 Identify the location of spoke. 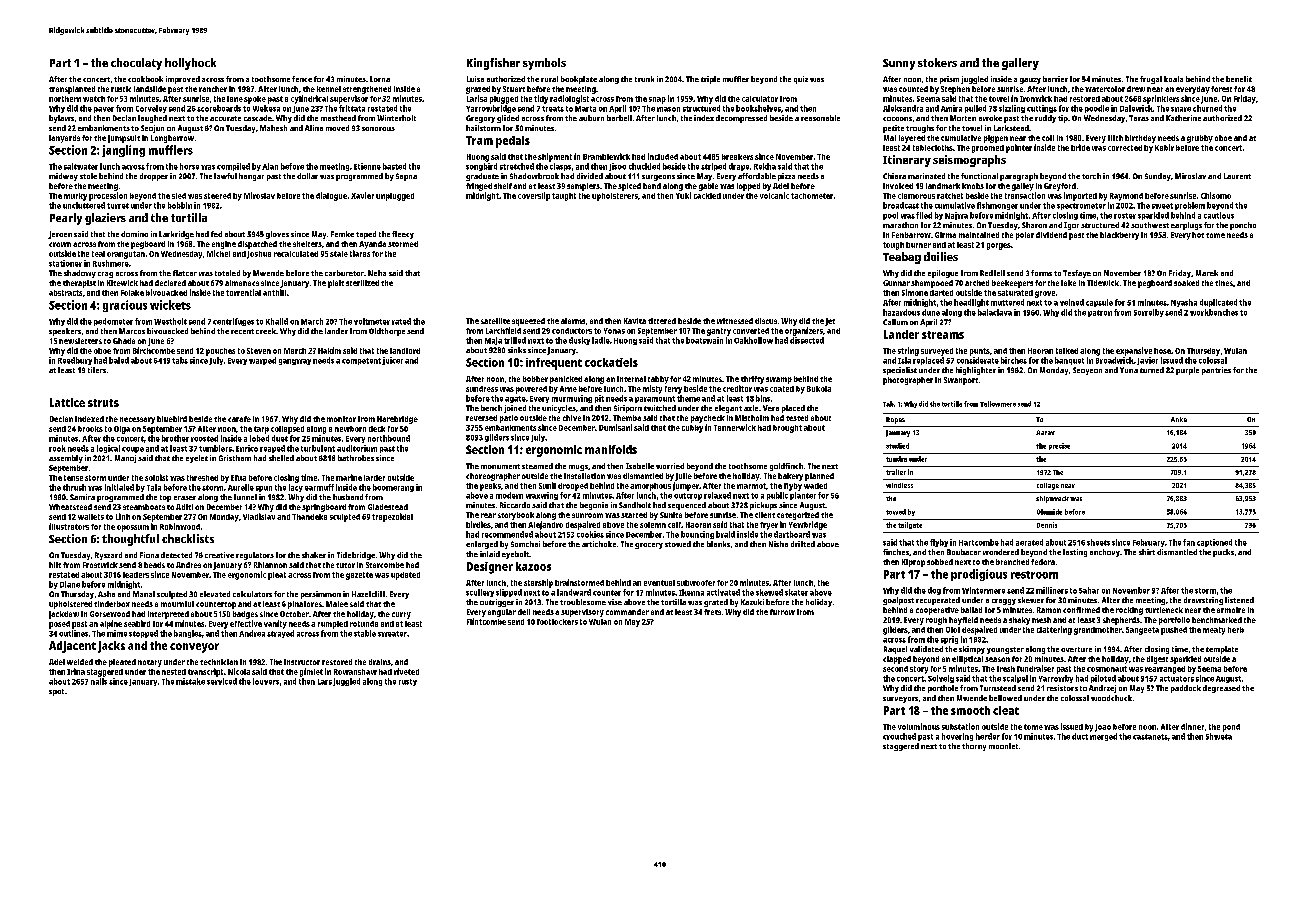
(255, 100).
